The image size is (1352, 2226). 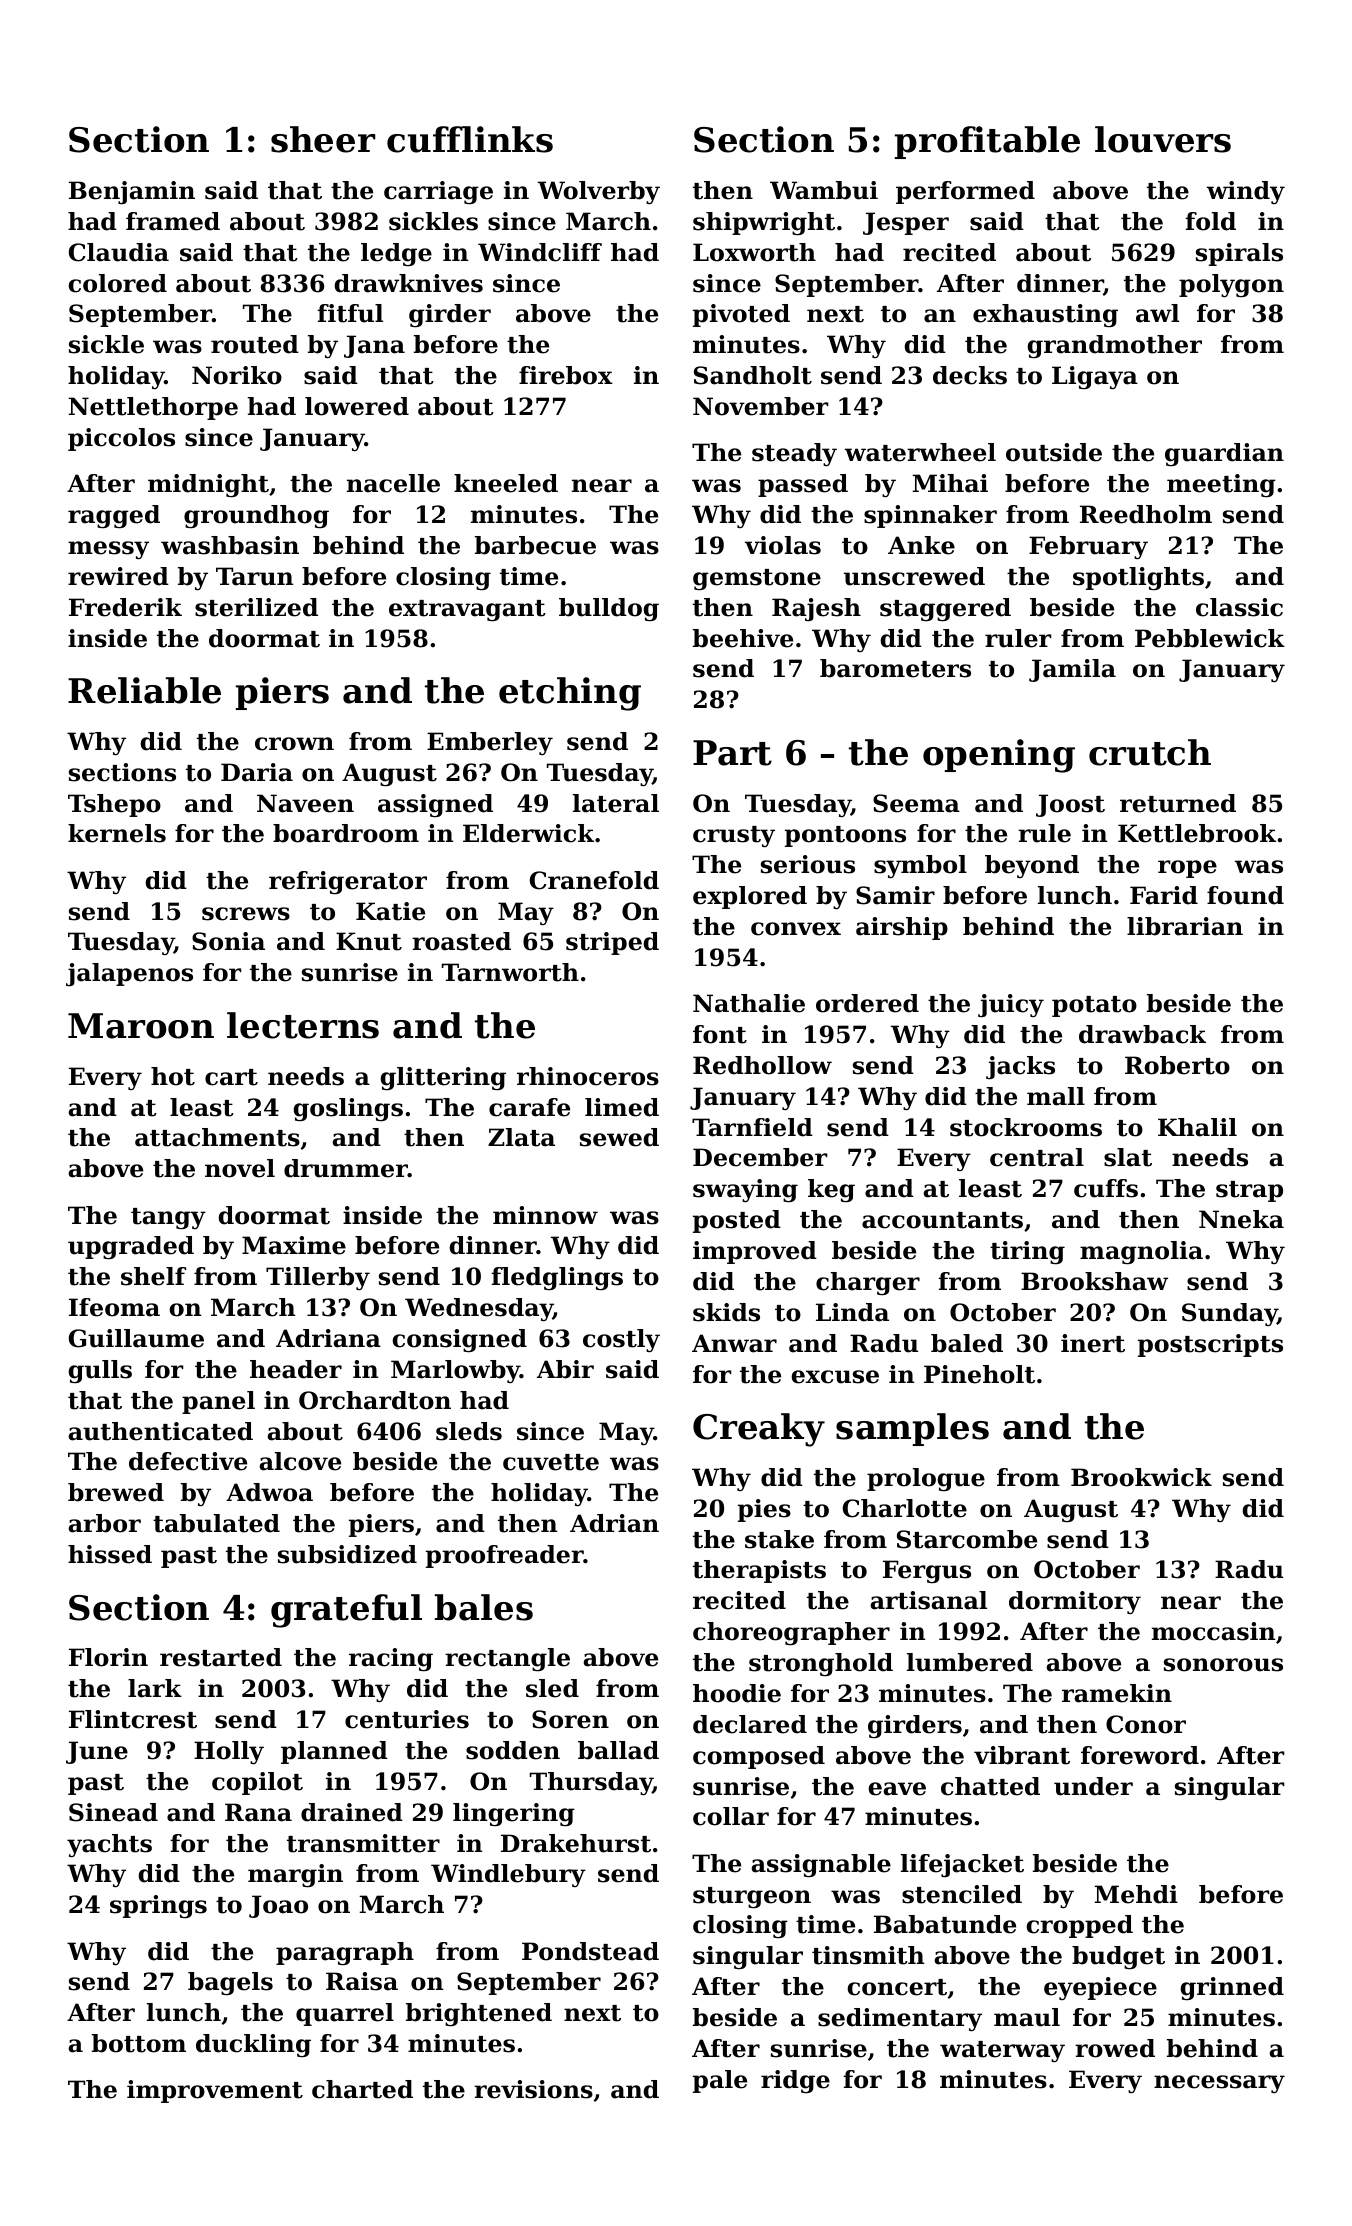 I want to click on etching, so click(x=570, y=694).
